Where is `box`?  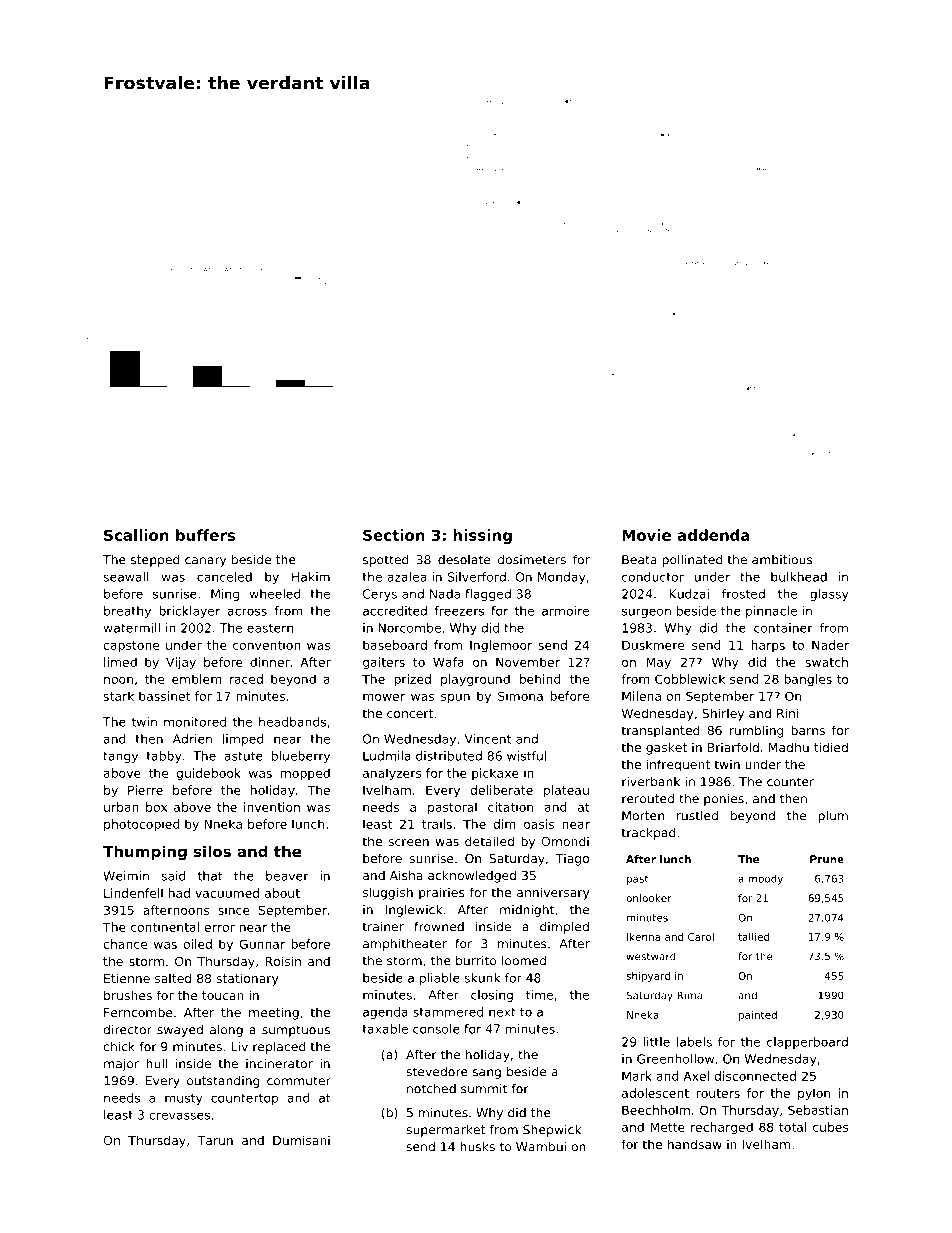
box is located at coordinates (156, 807).
